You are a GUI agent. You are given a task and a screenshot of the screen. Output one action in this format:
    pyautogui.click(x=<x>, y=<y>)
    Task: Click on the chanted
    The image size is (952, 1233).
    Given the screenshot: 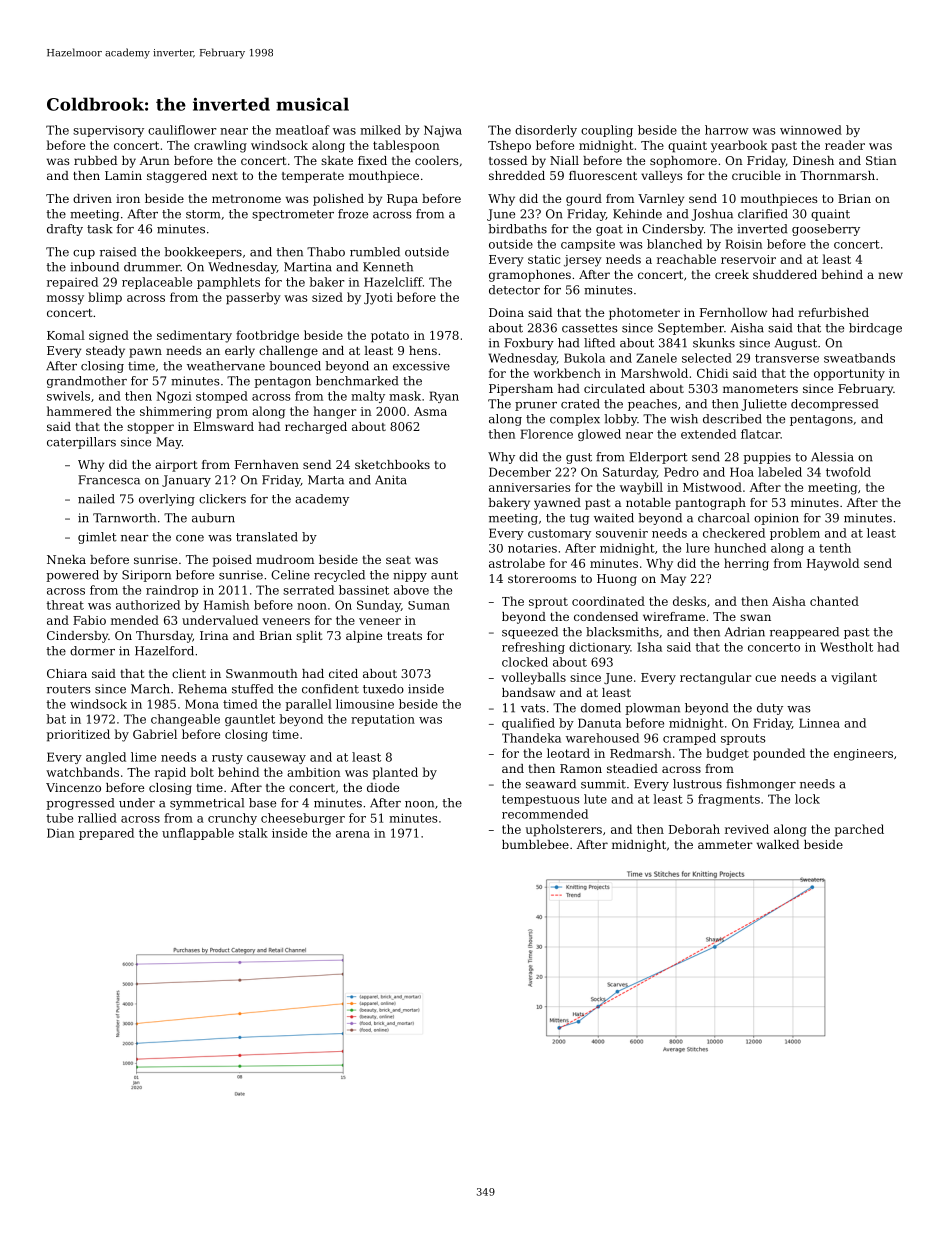 What is the action you would take?
    pyautogui.click(x=834, y=601)
